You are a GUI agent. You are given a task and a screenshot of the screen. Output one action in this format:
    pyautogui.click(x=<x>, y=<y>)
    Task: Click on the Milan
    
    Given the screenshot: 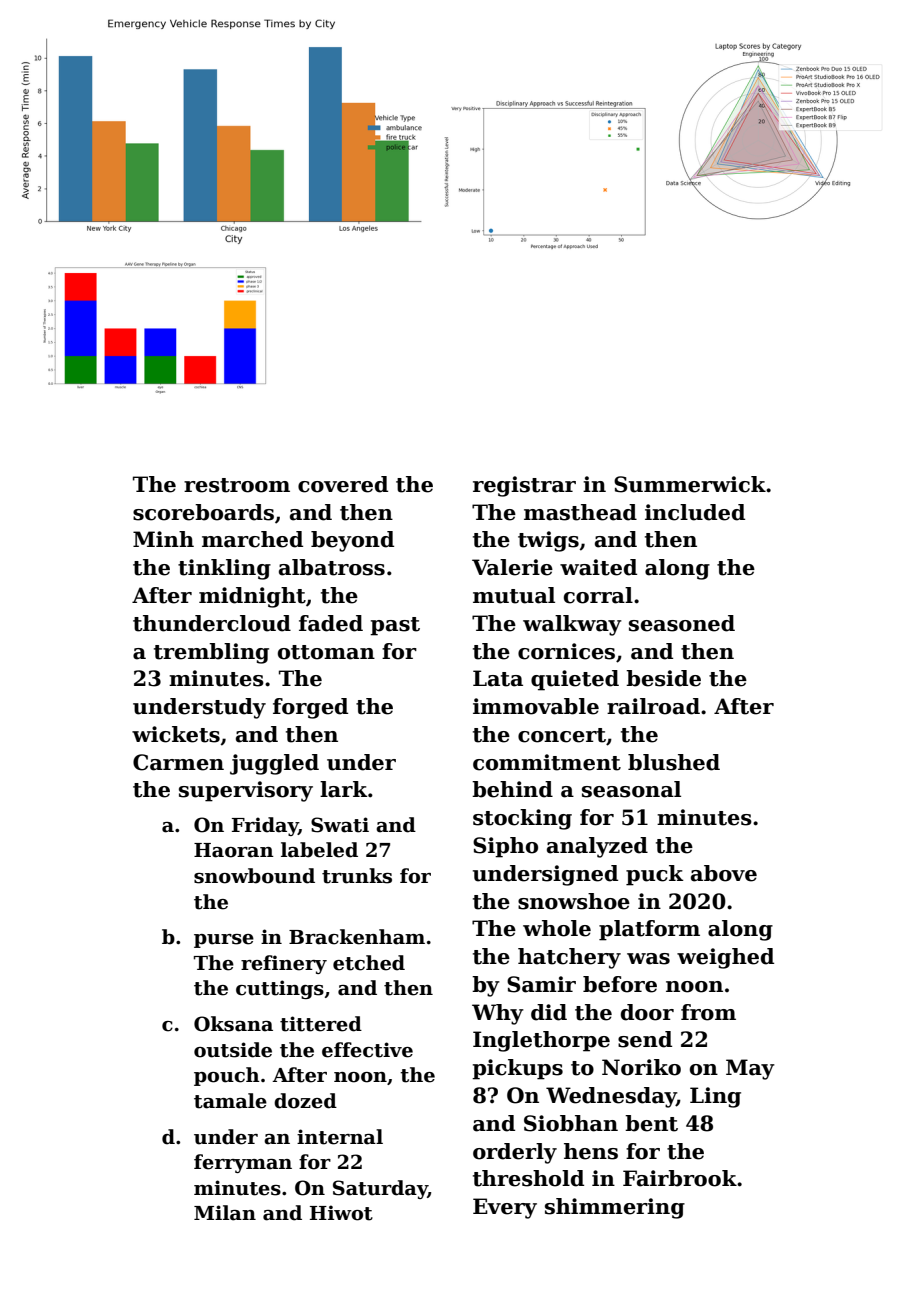 What is the action you would take?
    pyautogui.click(x=225, y=1213)
